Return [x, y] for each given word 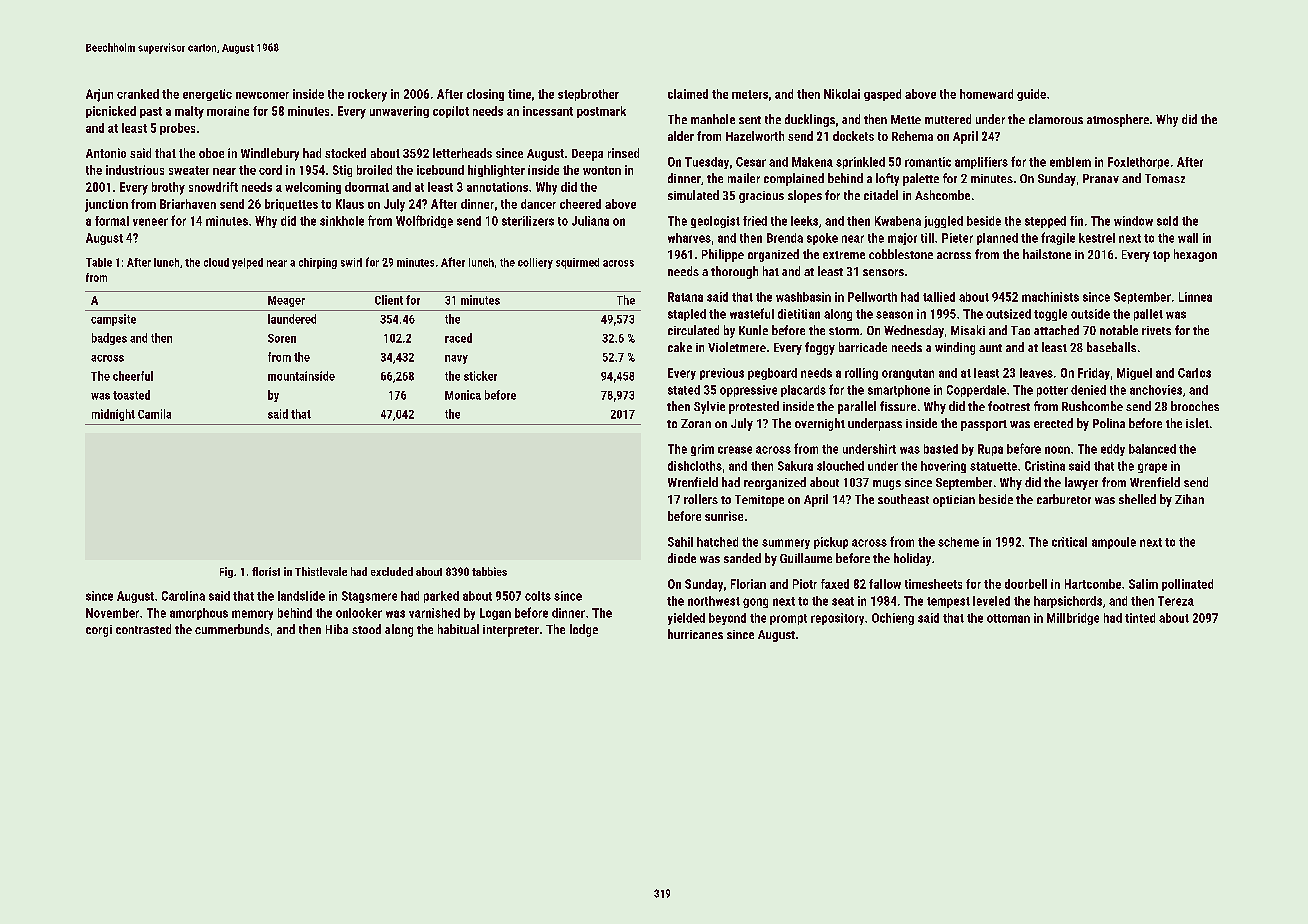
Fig [226, 572]
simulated [693, 195]
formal [112, 221]
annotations [497, 187]
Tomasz [1165, 178]
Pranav [1101, 178]
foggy [820, 348]
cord [270, 170]
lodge [584, 630]
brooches [1195, 406]
